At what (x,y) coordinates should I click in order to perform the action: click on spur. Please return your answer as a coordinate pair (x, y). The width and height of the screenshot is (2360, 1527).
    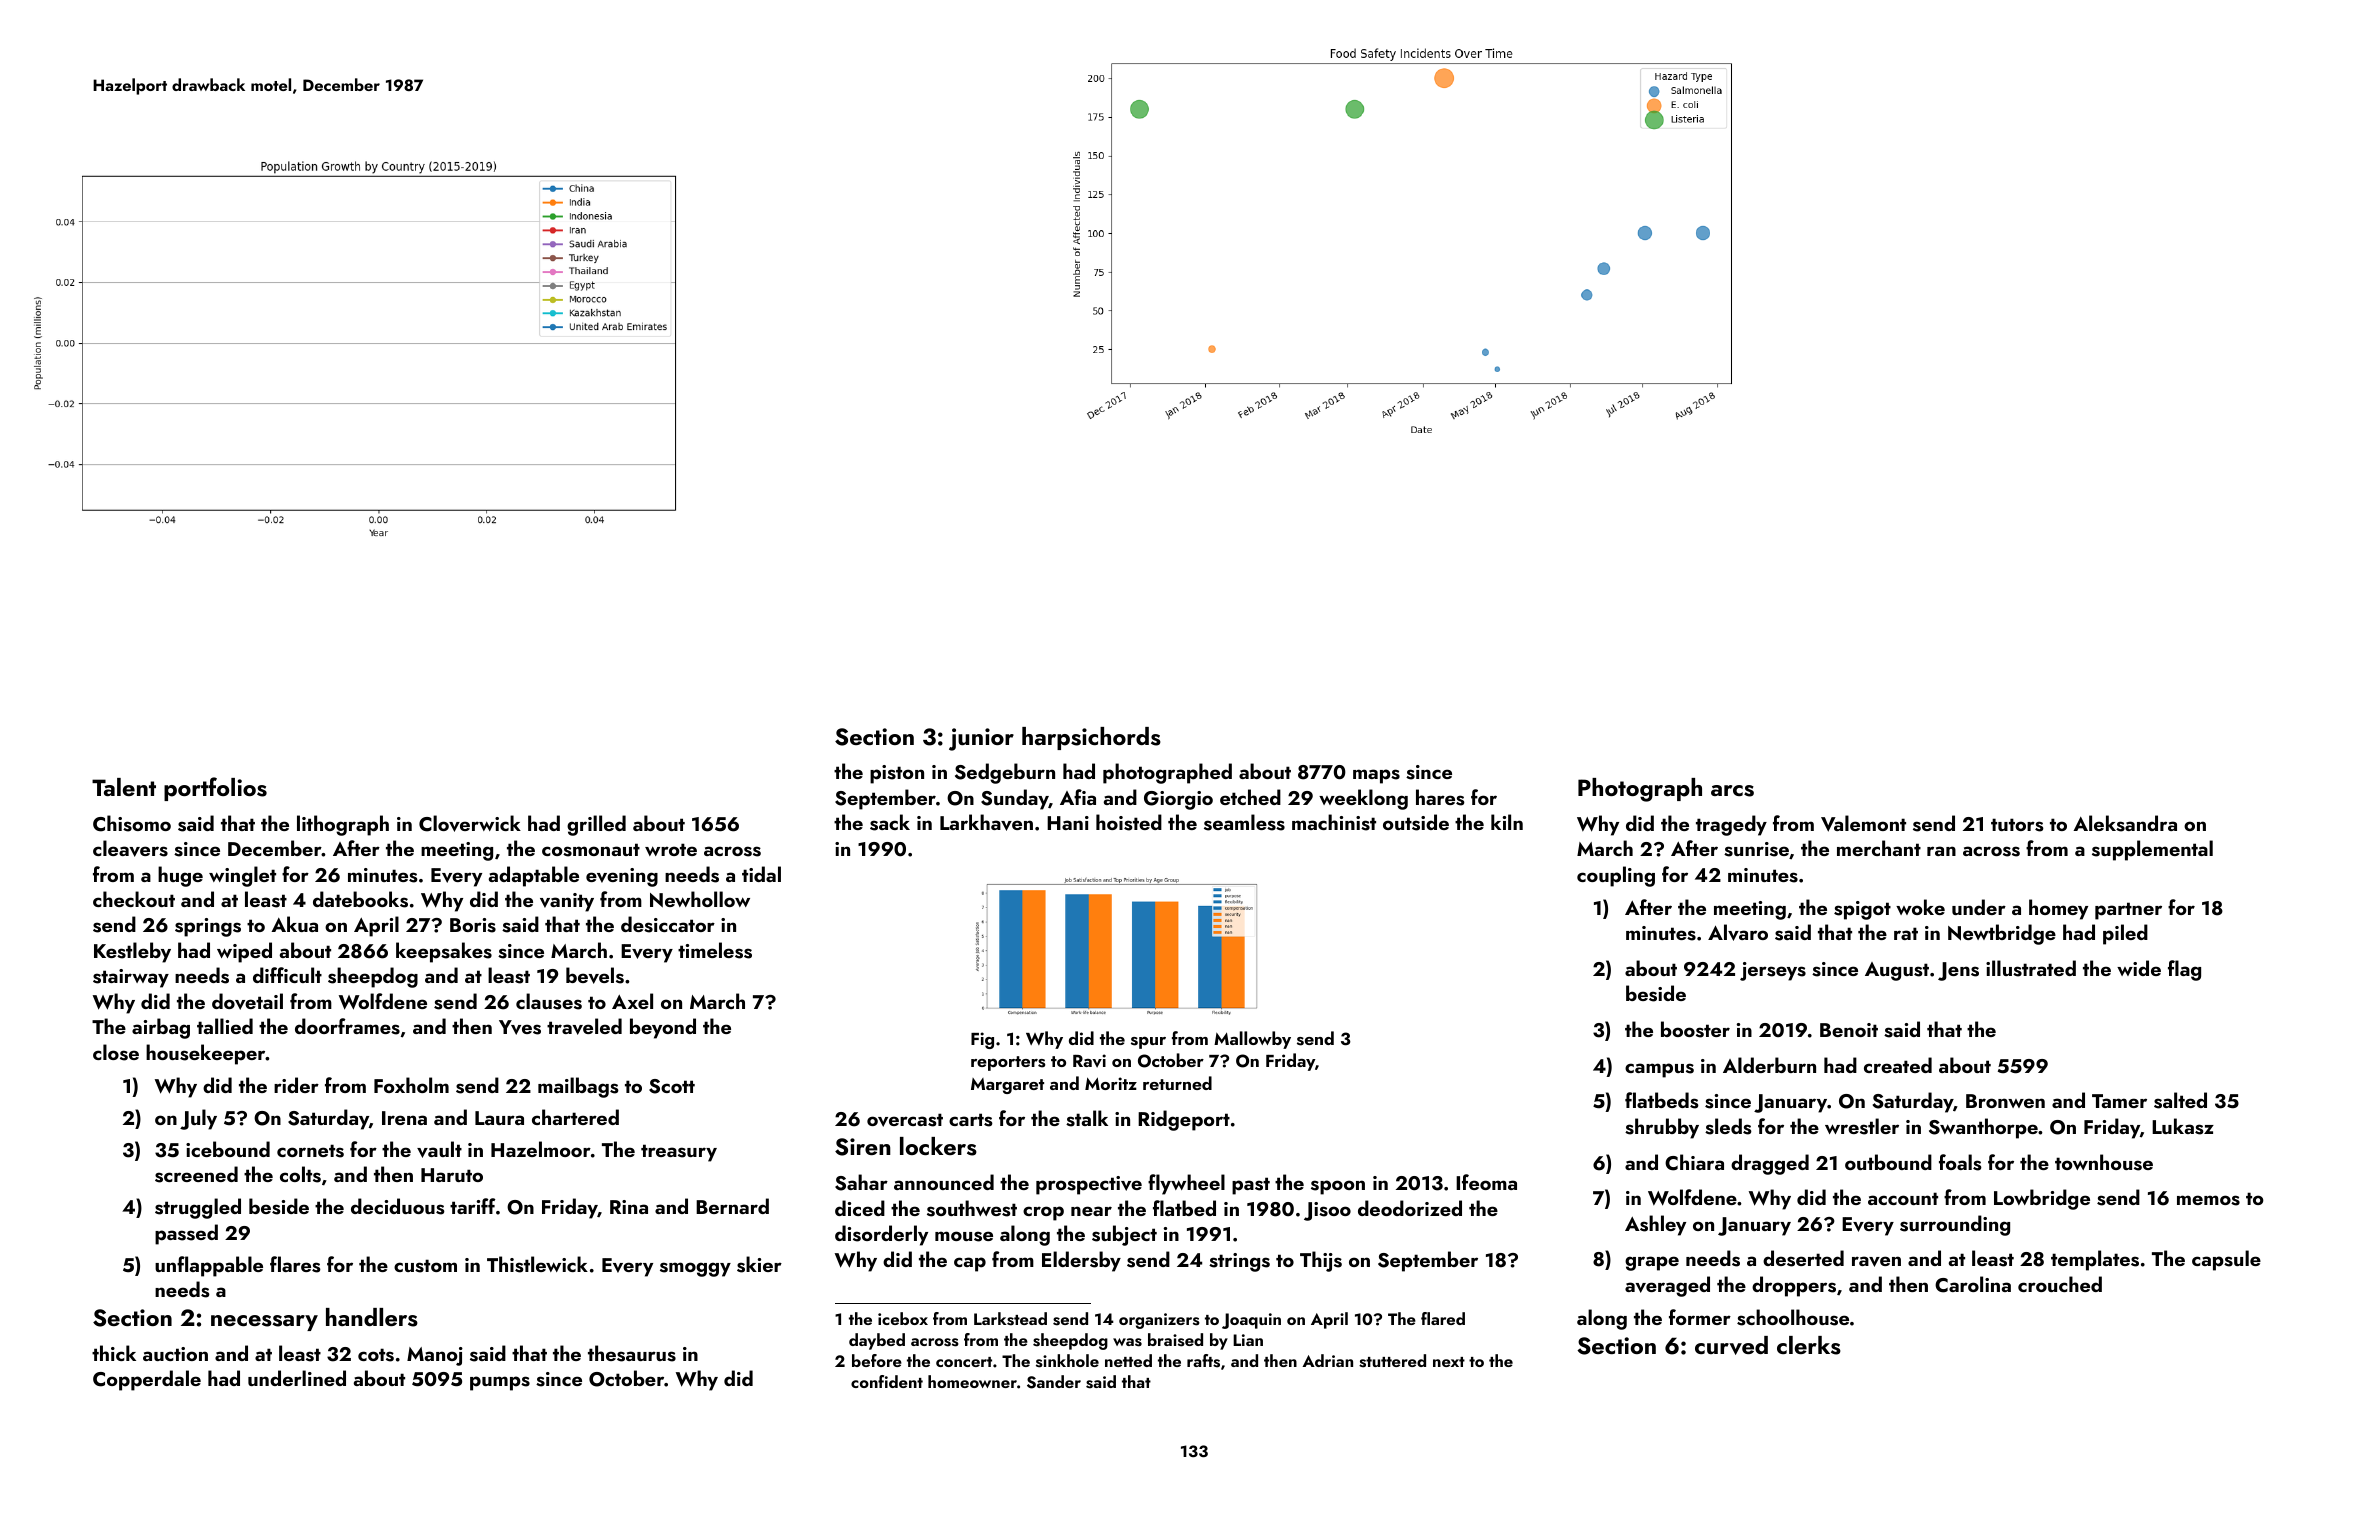
    Looking at the image, I should click on (1148, 1042).
